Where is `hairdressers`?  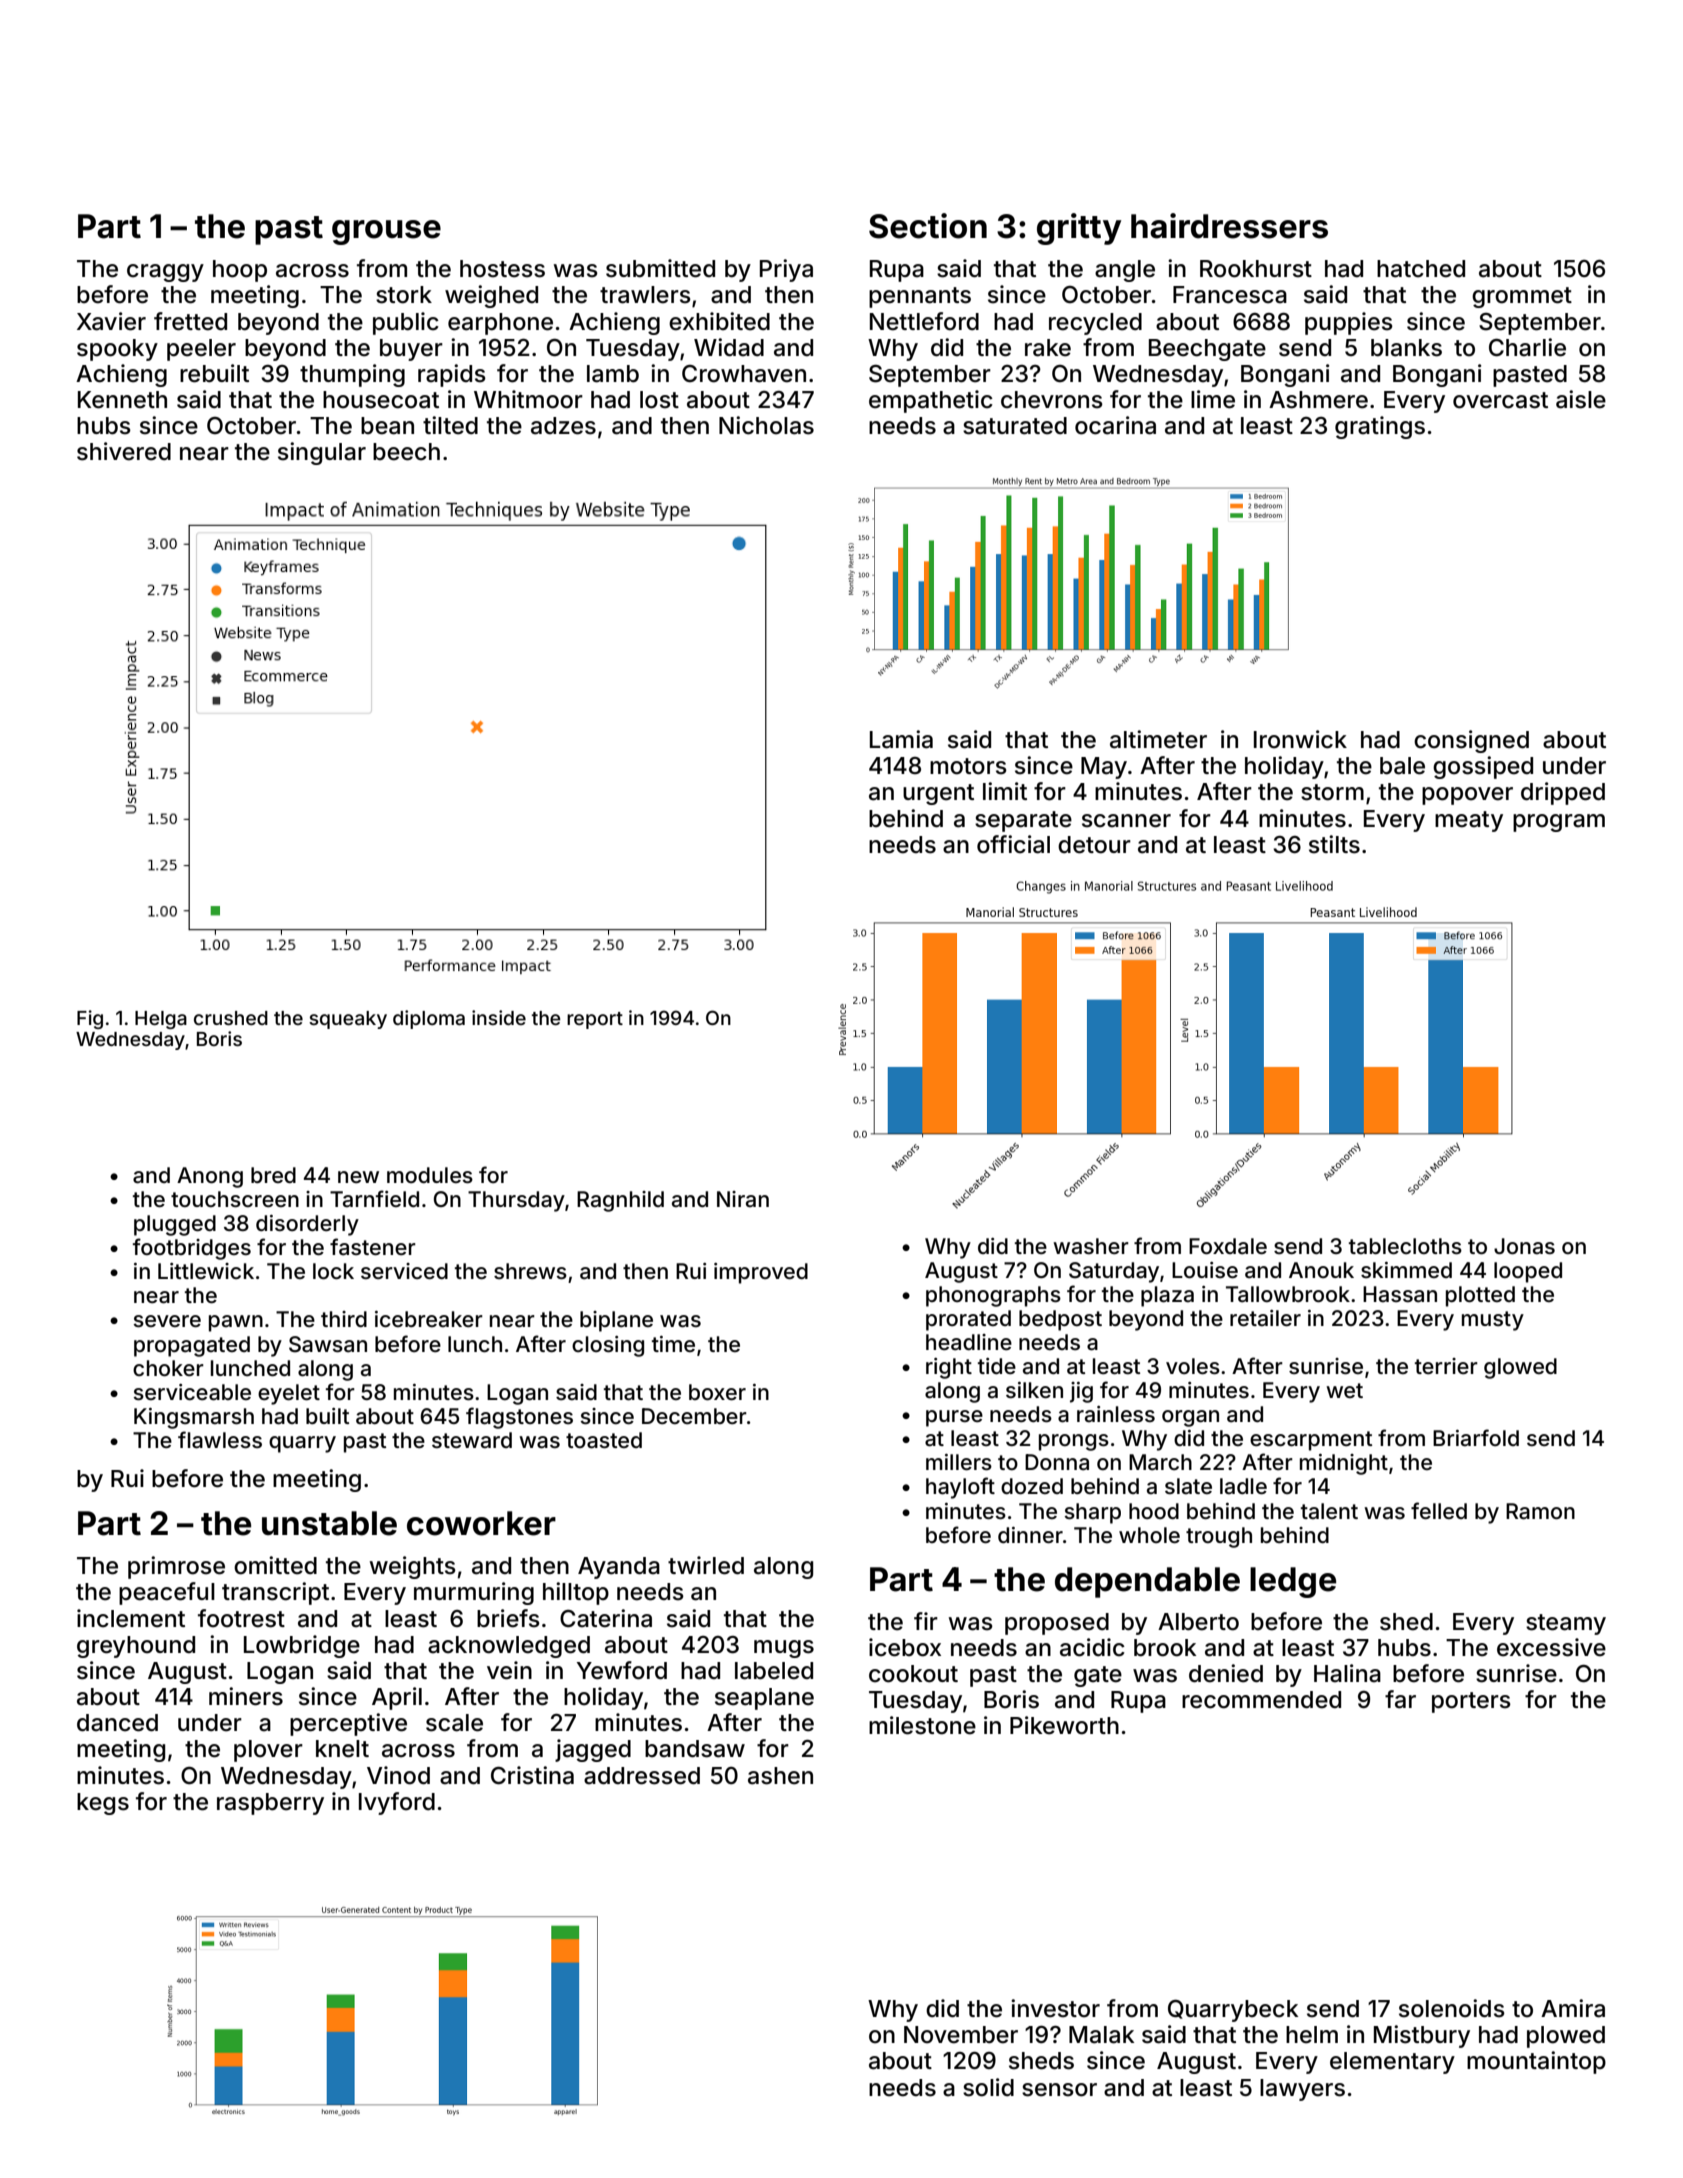 hairdressers is located at coordinates (1229, 226).
